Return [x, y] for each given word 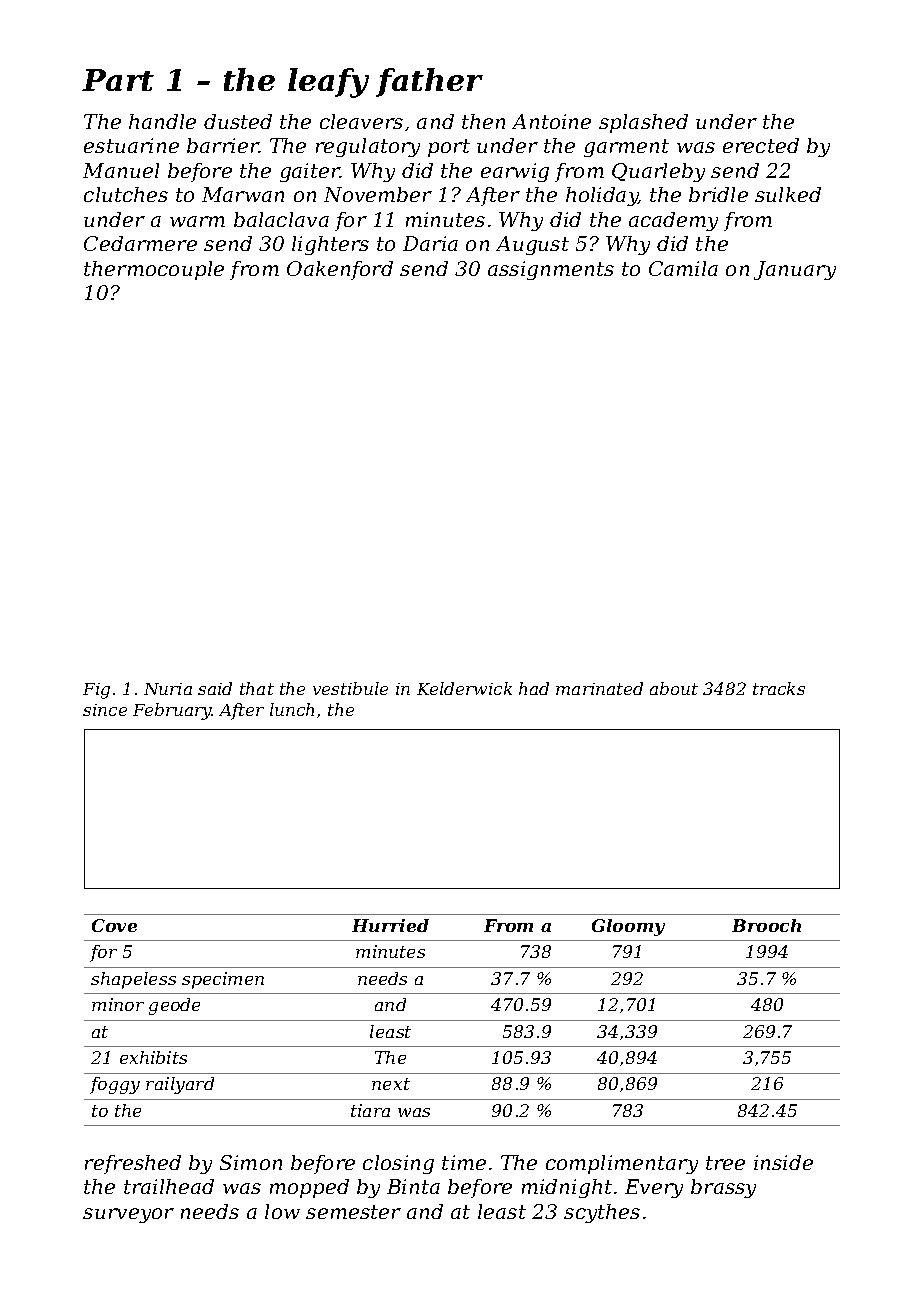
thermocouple [154, 270]
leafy [328, 83]
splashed [643, 123]
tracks [779, 688]
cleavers [361, 121]
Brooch [766, 925]
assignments [551, 270]
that [257, 688]
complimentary [622, 1164]
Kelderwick [464, 688]
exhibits [153, 1057]
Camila [683, 268]
